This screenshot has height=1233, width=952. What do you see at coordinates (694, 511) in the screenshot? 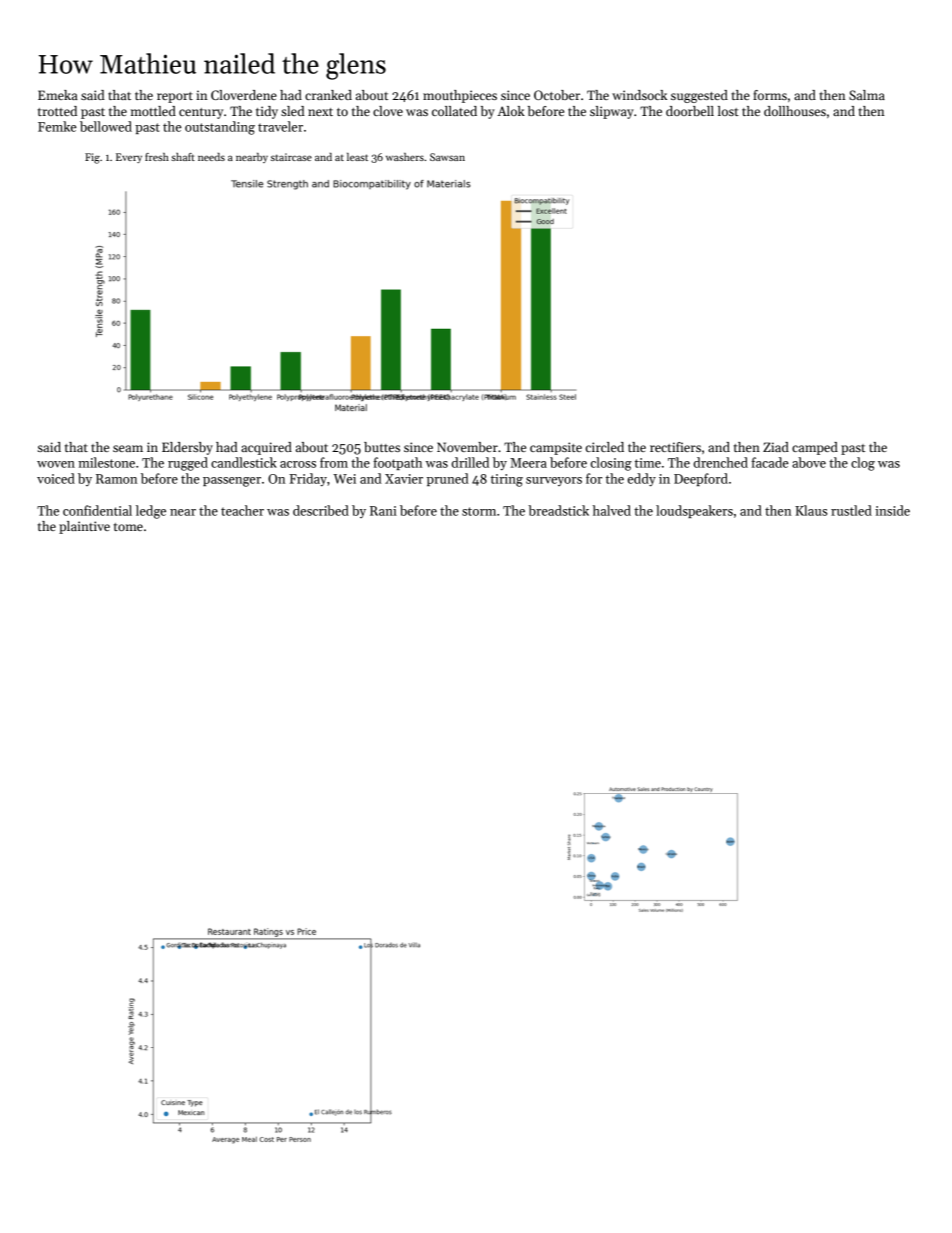
I see `loudspeakers` at bounding box center [694, 511].
